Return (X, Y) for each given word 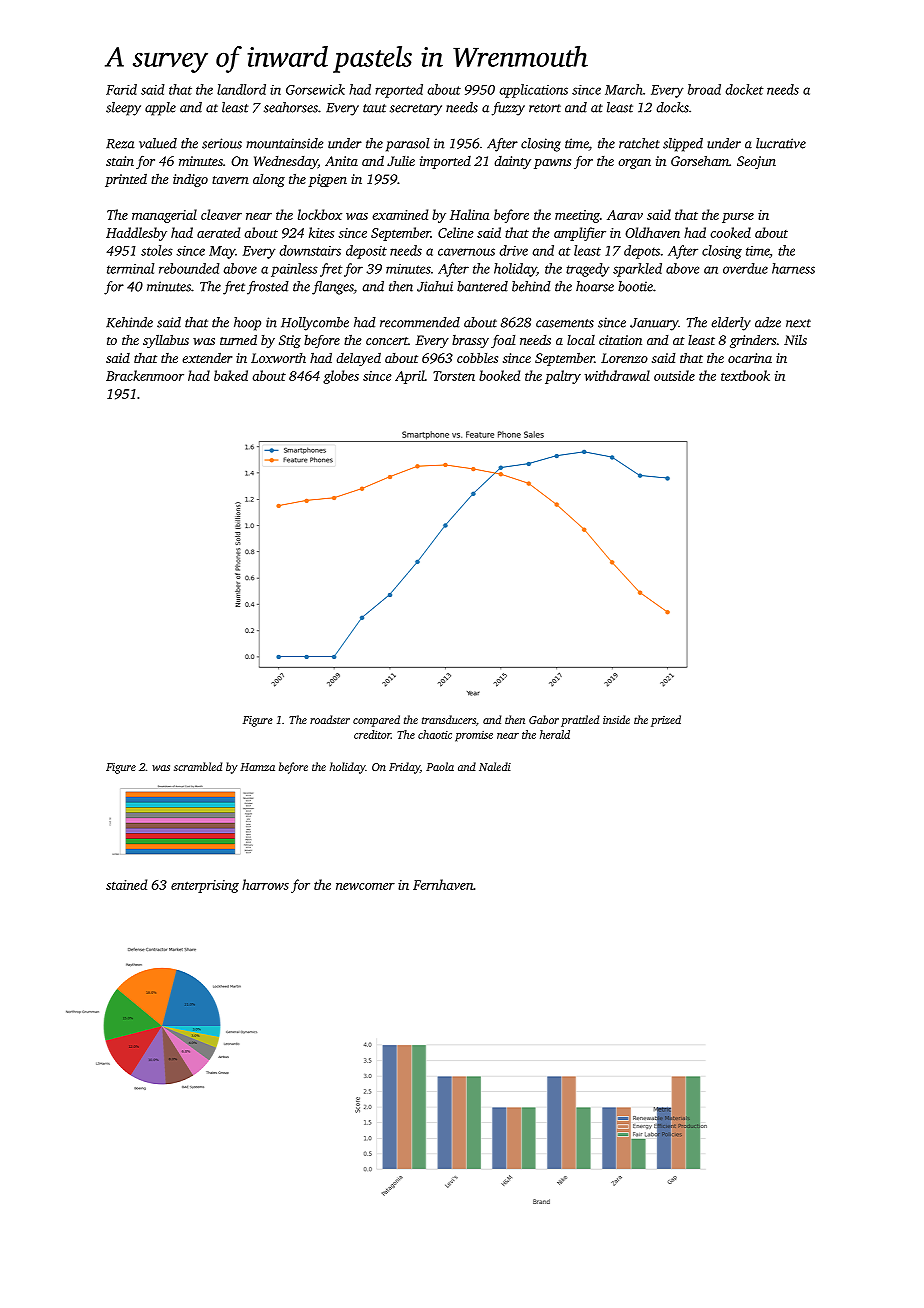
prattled (580, 721)
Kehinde (129, 322)
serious (222, 143)
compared (376, 721)
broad (704, 89)
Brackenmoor (145, 375)
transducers (449, 719)
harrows (265, 884)
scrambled (198, 766)
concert (387, 341)
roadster (330, 719)
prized (666, 721)
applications (533, 91)
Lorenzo (624, 358)
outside (674, 375)
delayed (358, 359)
